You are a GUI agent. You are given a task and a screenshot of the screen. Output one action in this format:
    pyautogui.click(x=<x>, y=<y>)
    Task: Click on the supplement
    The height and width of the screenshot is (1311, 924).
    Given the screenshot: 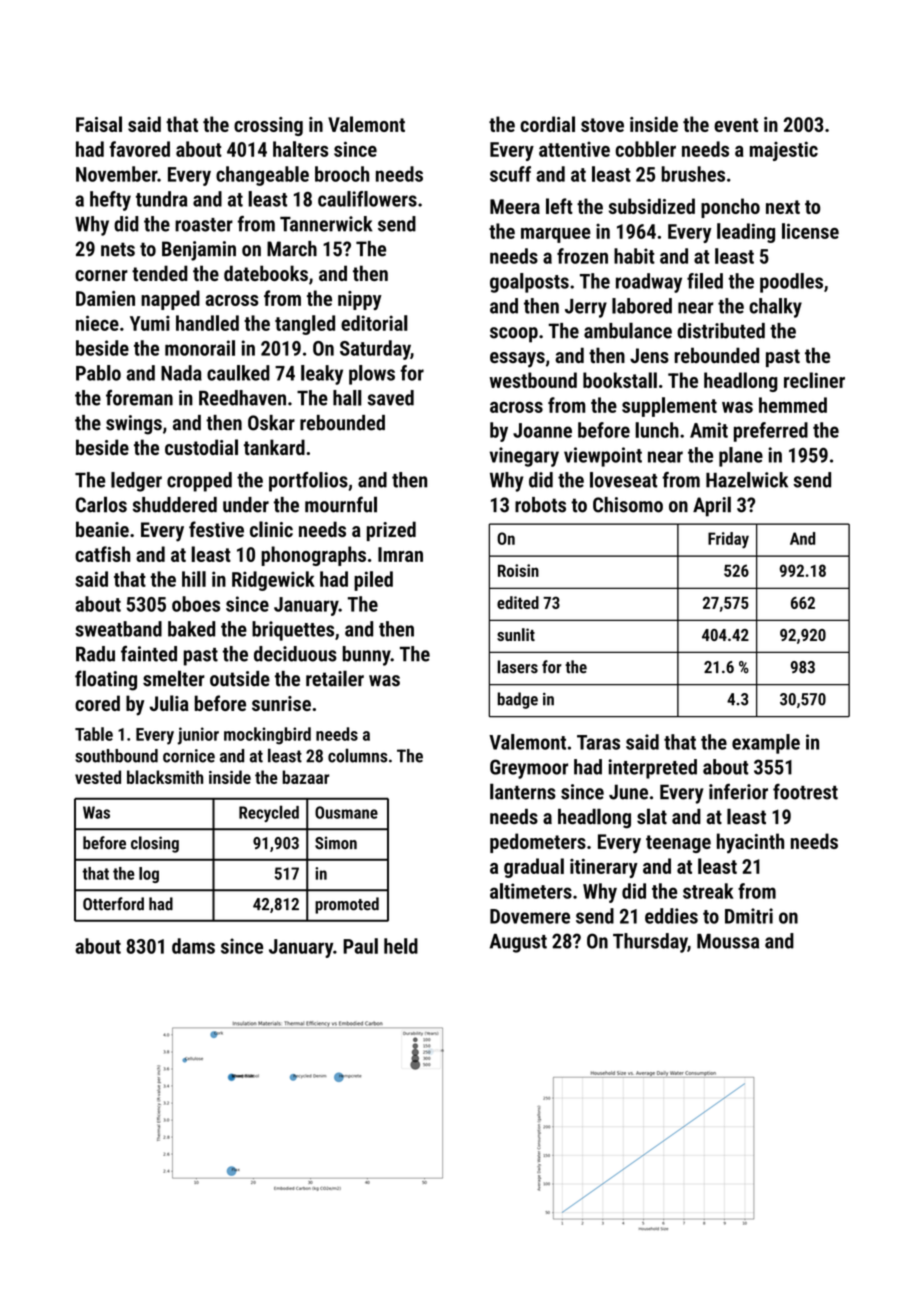 What is the action you would take?
    pyautogui.click(x=669, y=407)
